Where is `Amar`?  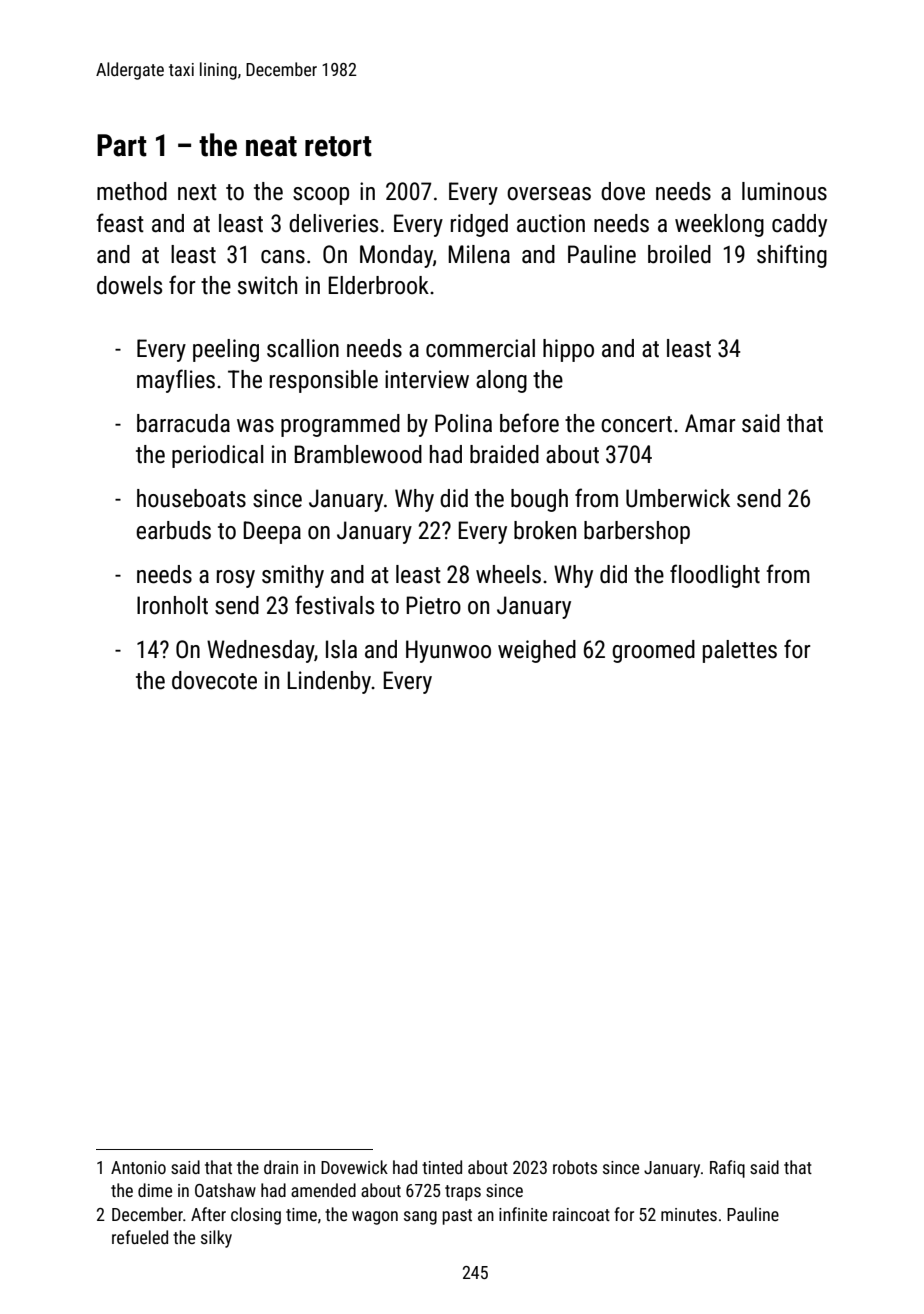 Amar is located at coordinates (710, 423).
